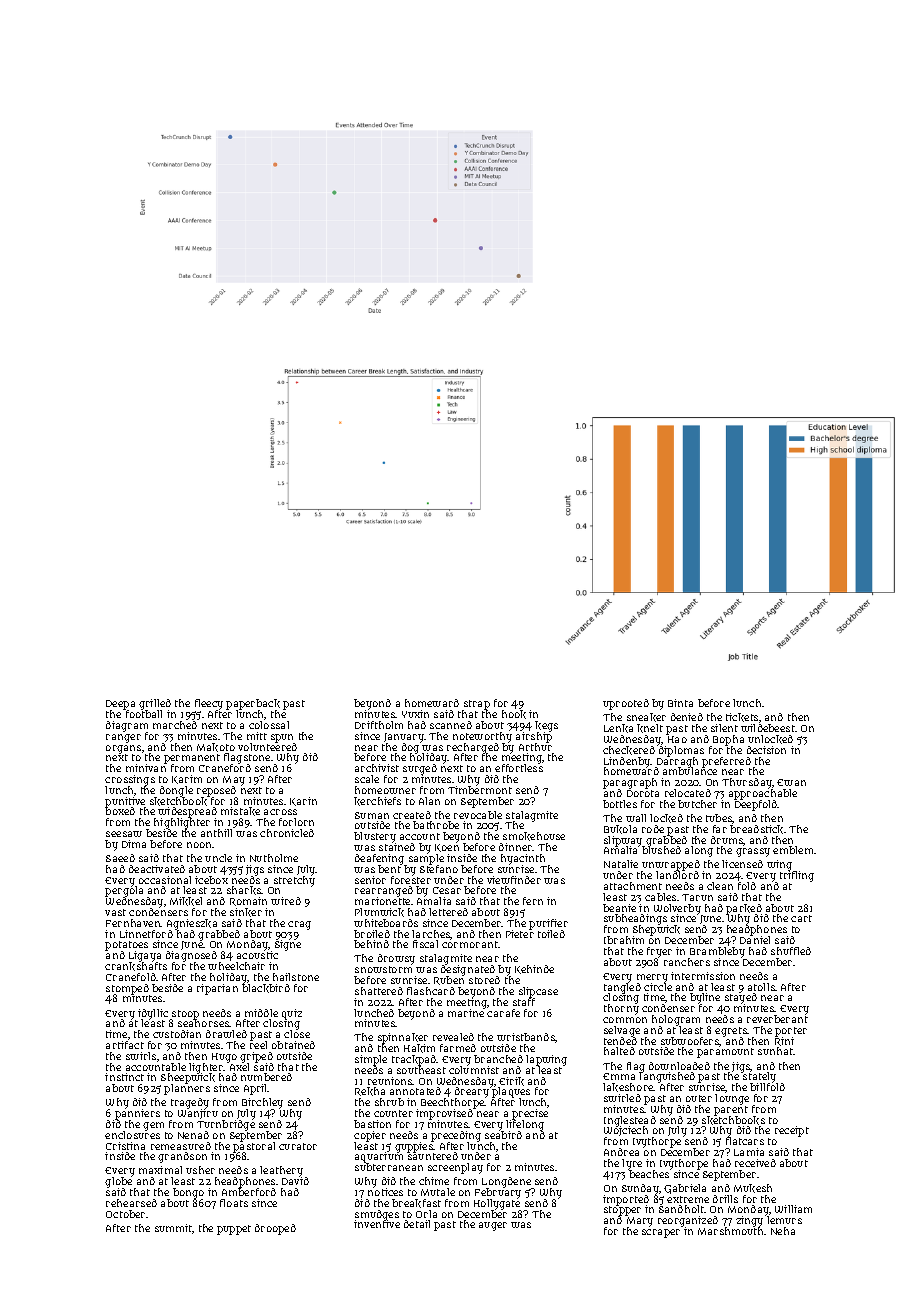 The image size is (924, 1308). I want to click on Lenka, so click(618, 728).
